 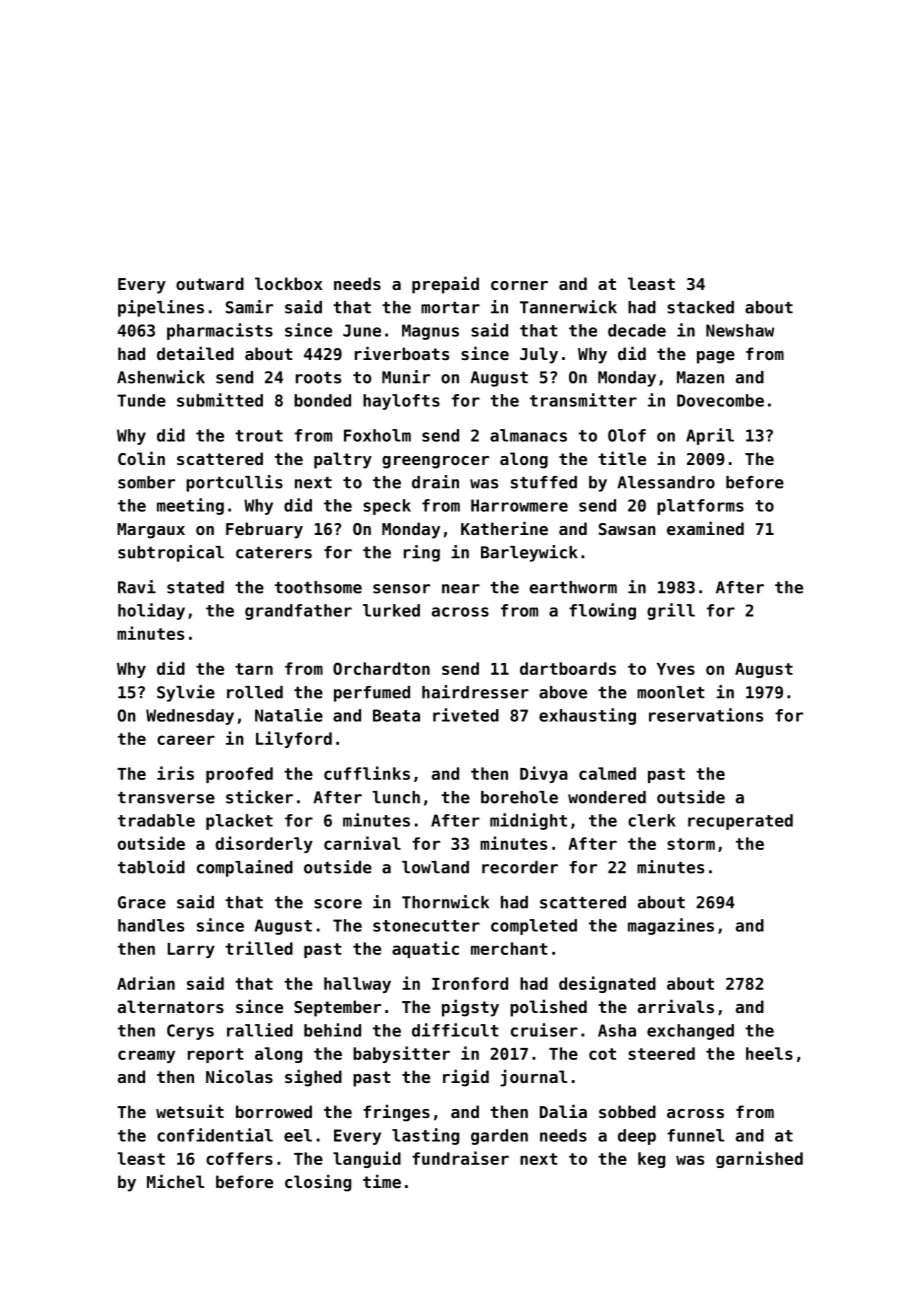 What do you see at coordinates (401, 1054) in the image?
I see `babysitter` at bounding box center [401, 1054].
